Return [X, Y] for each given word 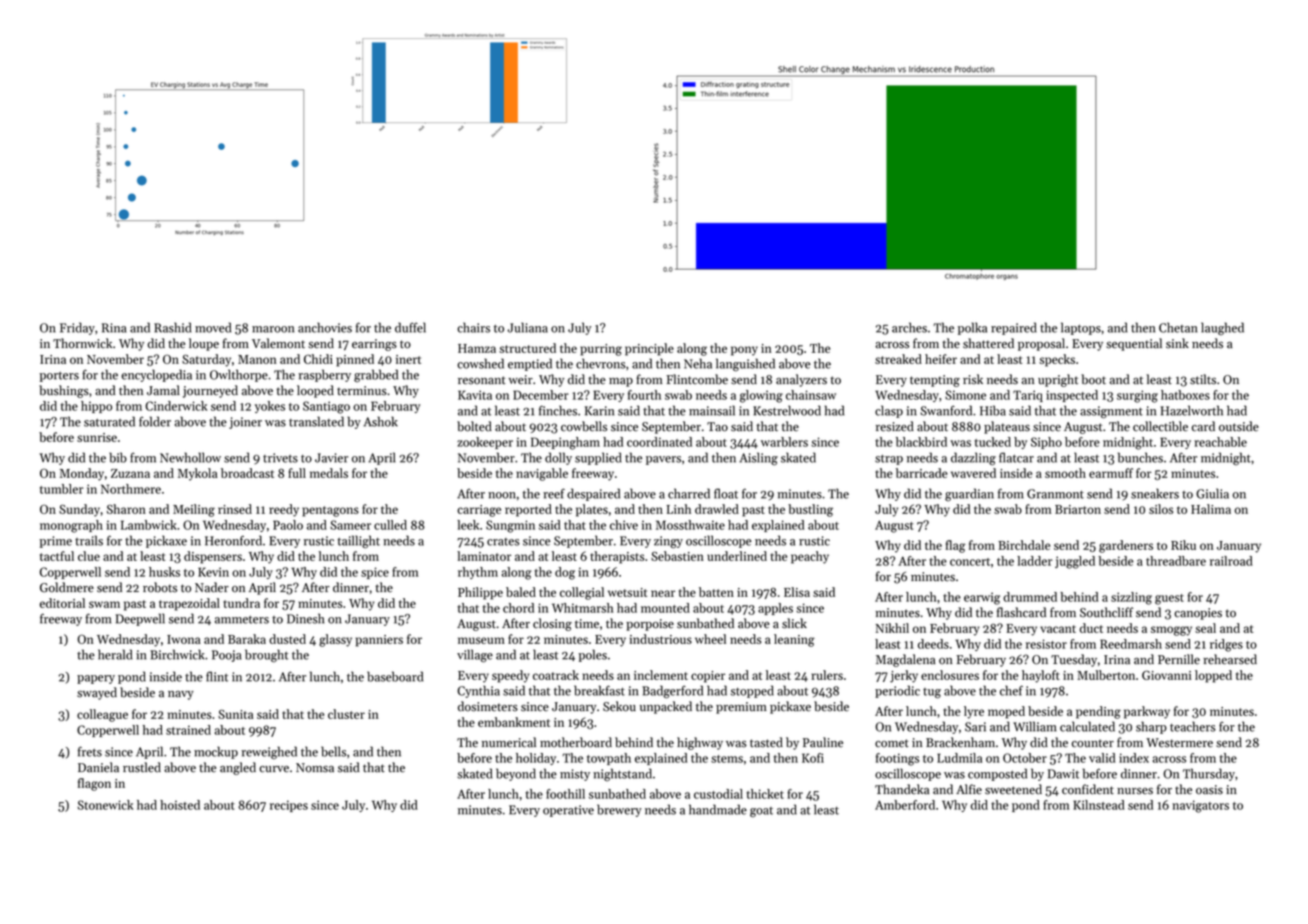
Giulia [1212, 493]
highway [700, 743]
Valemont [278, 343]
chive [624, 525]
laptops [1081, 328]
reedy [284, 510]
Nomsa [315, 768]
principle [649, 349]
